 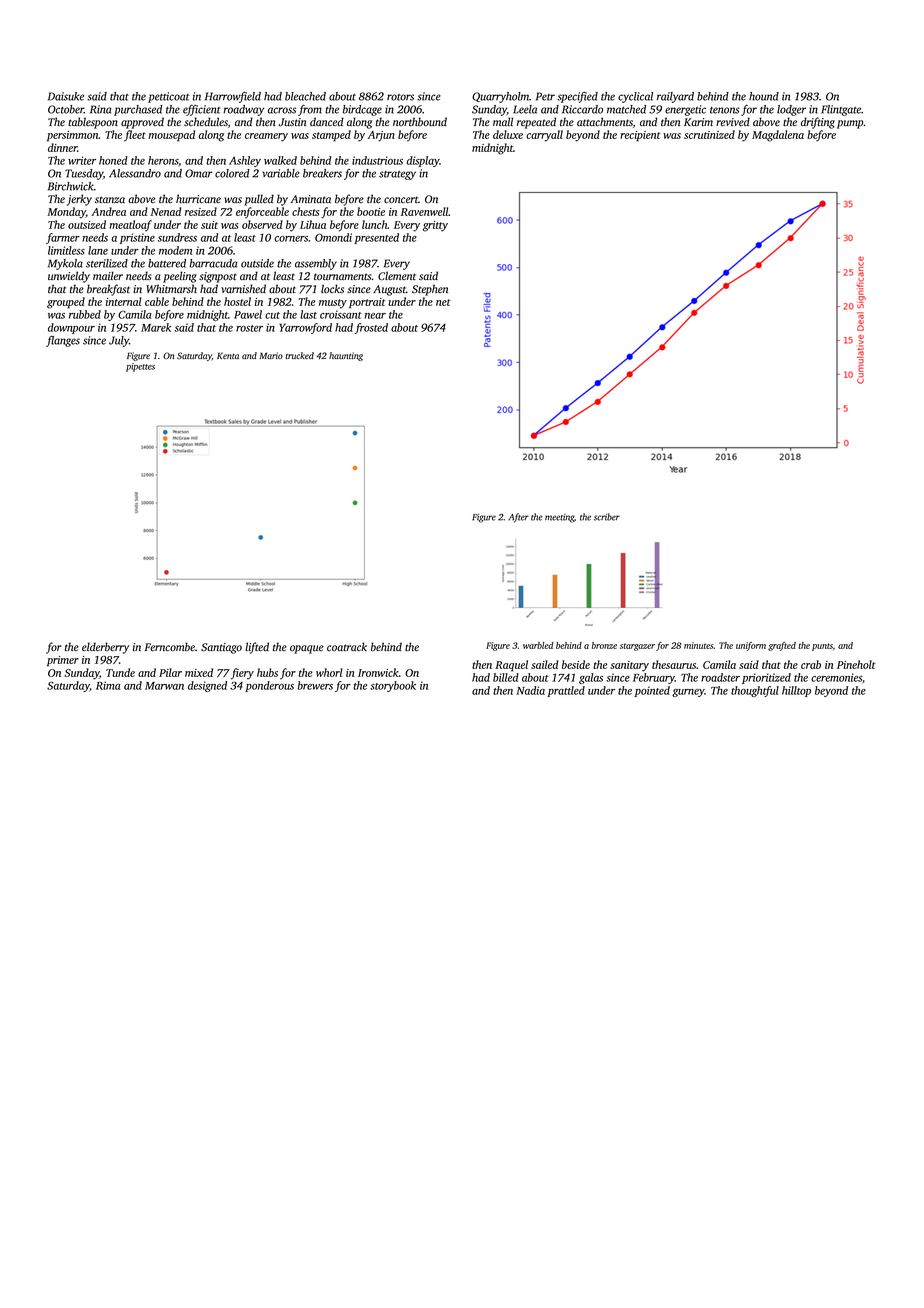 I want to click on pulled, so click(x=259, y=200).
